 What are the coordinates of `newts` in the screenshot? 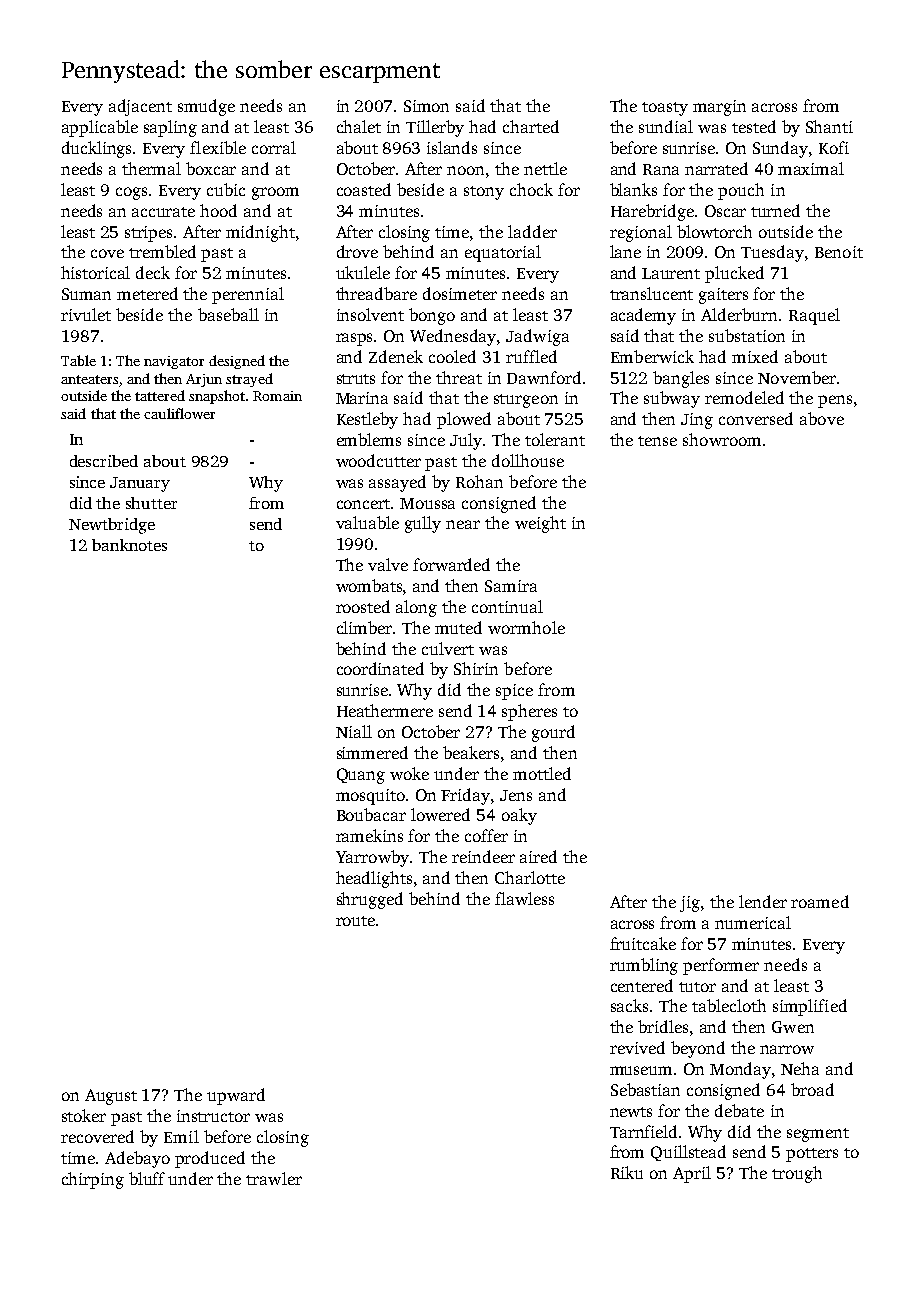 It's located at (631, 1112).
